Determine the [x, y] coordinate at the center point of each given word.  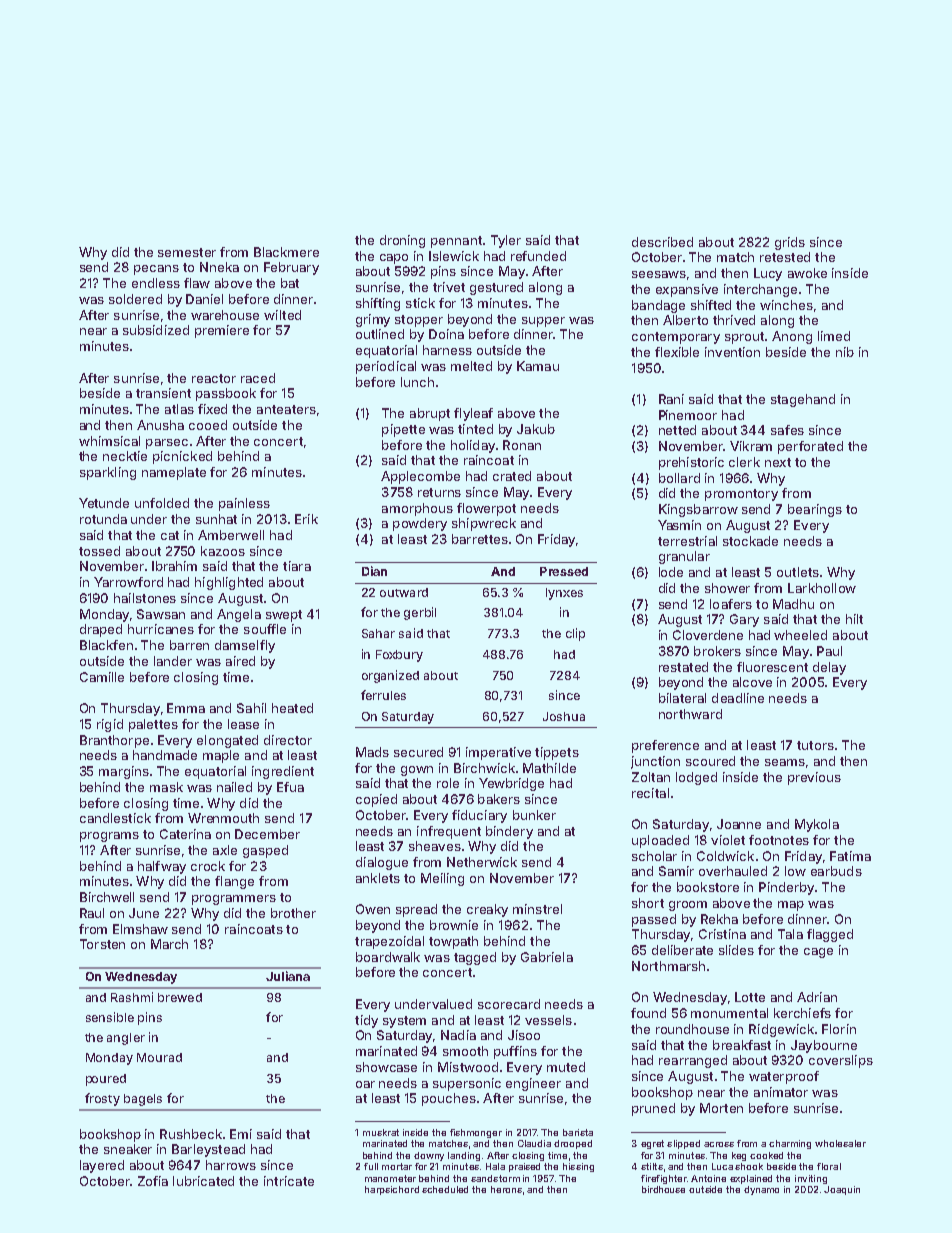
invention [732, 352]
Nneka [219, 267]
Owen [373, 909]
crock [208, 866]
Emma [186, 708]
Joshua [564, 716]
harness [447, 350]
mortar [397, 1166]
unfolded [162, 503]
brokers [717, 651]
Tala [790, 934]
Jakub [536, 429]
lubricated [203, 1181]
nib [845, 352]
